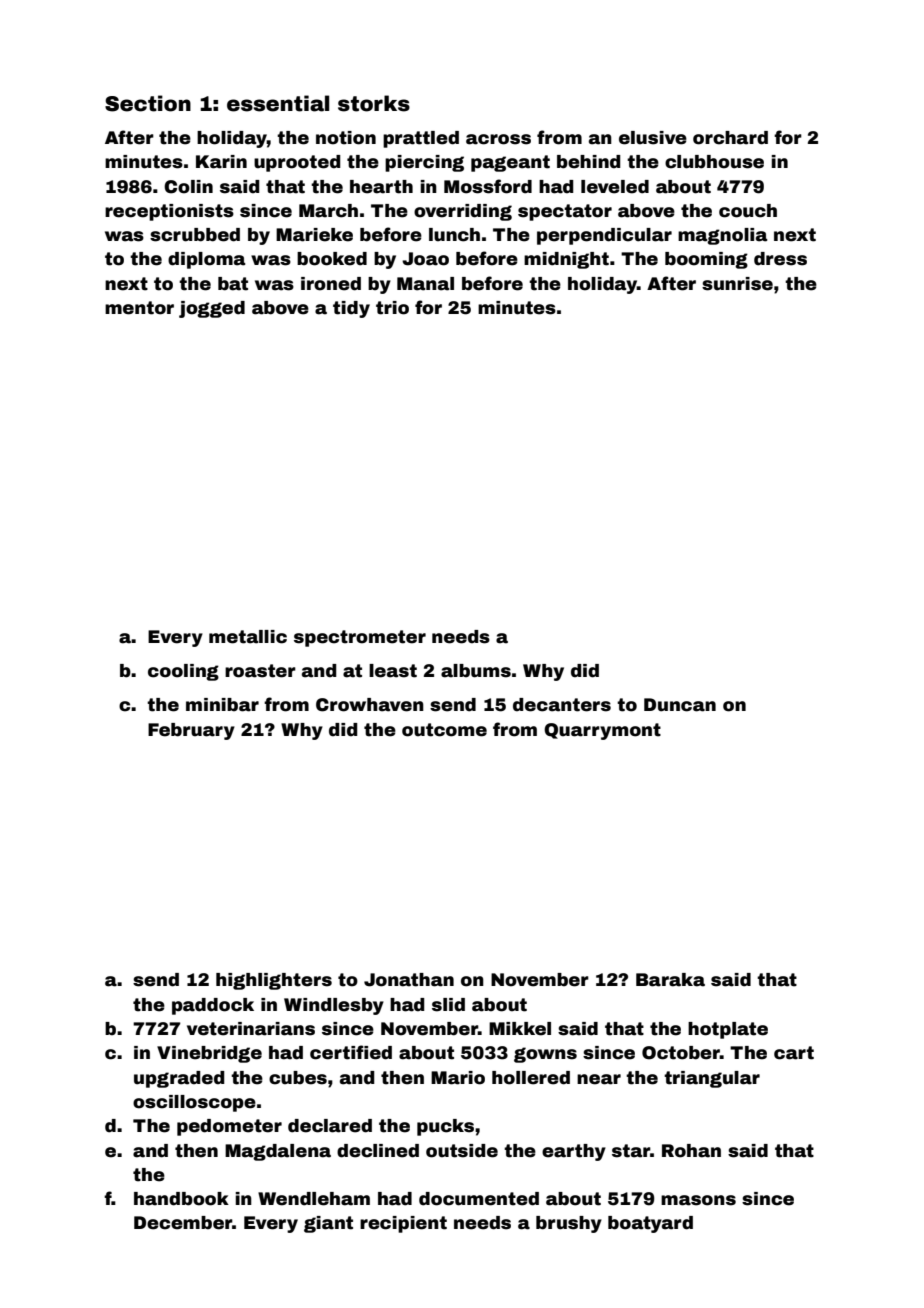  Describe the element at coordinates (179, 1079) in the screenshot. I see `upgraded` at that location.
